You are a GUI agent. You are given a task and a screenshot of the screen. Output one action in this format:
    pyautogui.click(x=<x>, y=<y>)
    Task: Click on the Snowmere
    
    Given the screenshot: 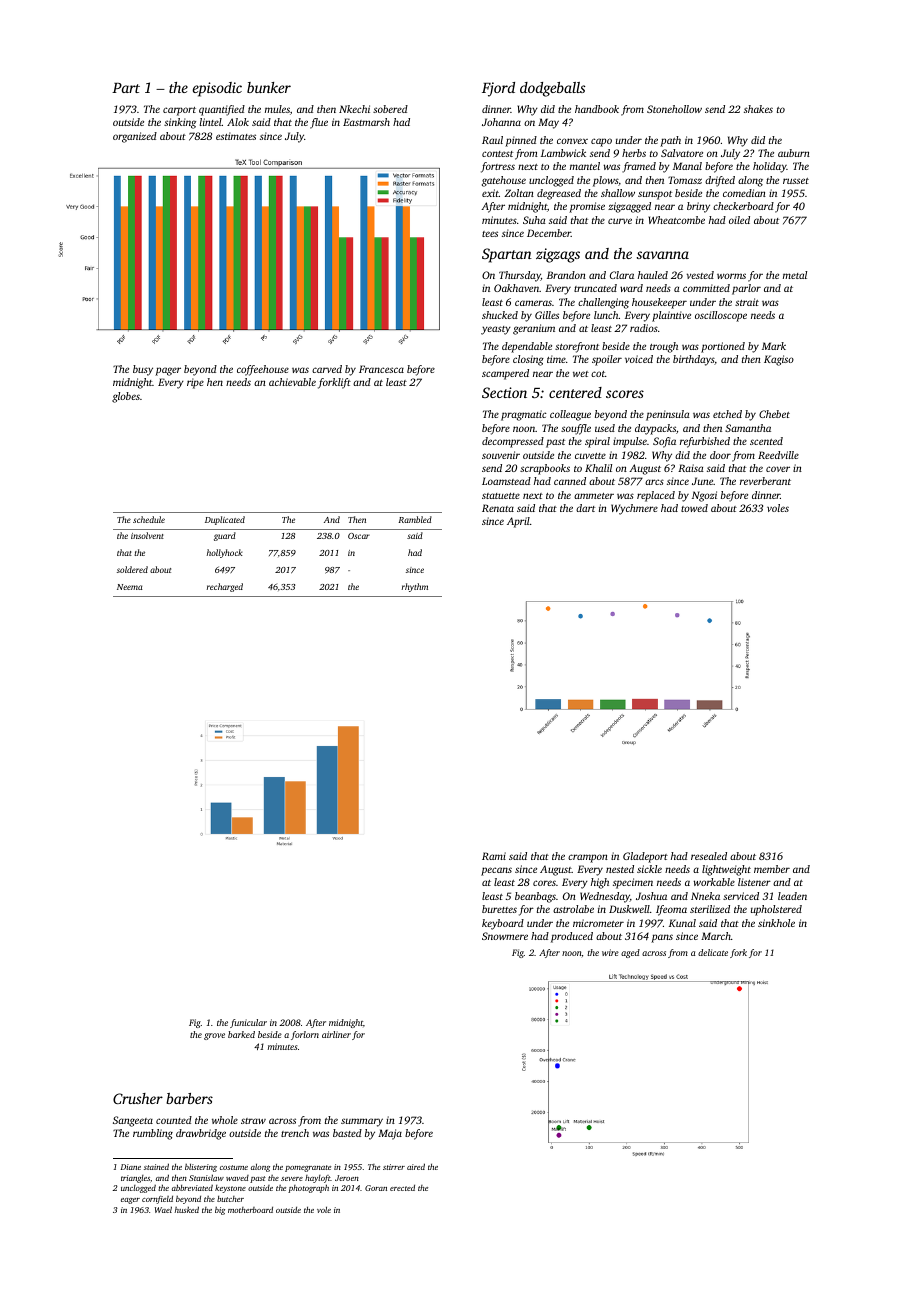 What is the action you would take?
    pyautogui.click(x=505, y=936)
